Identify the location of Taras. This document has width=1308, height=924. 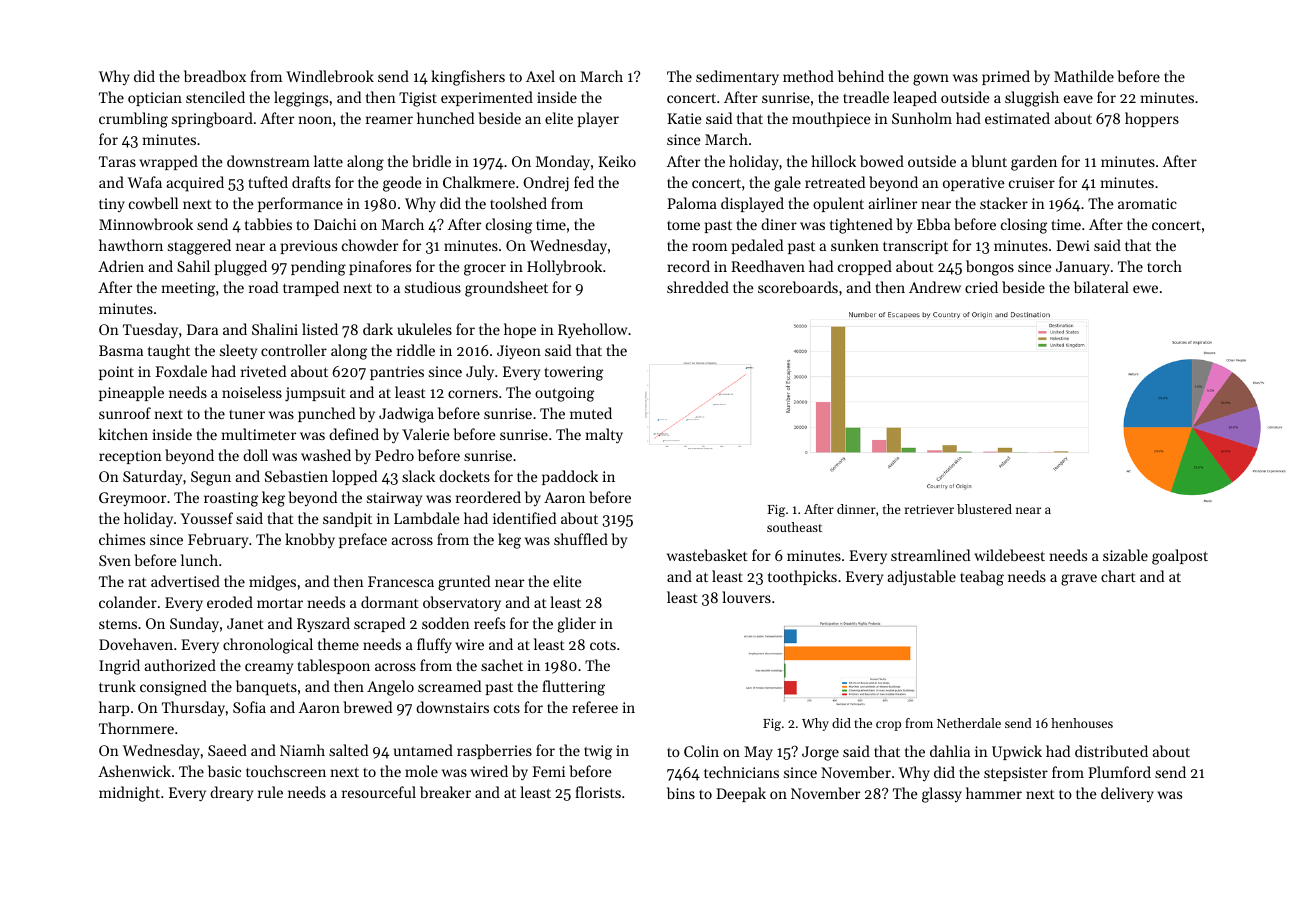
(117, 161).
